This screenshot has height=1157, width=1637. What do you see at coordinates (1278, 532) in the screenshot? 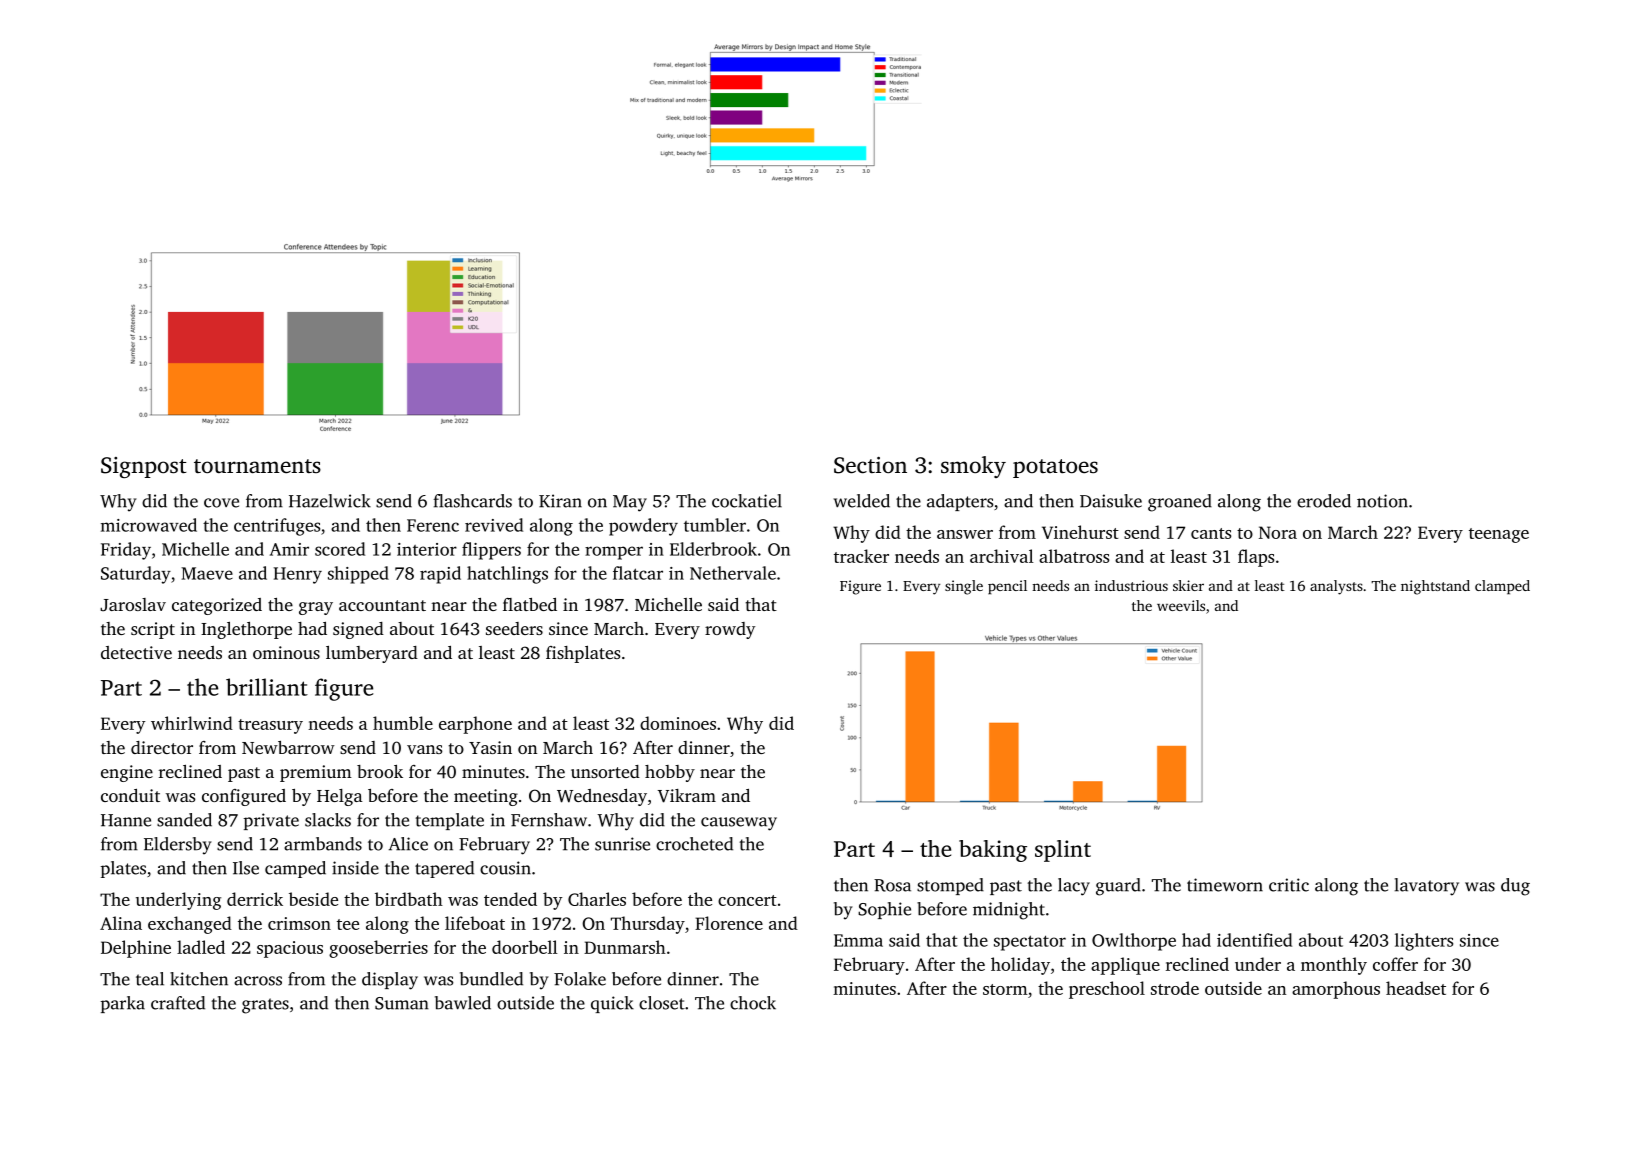
I see `Nora` at bounding box center [1278, 532].
